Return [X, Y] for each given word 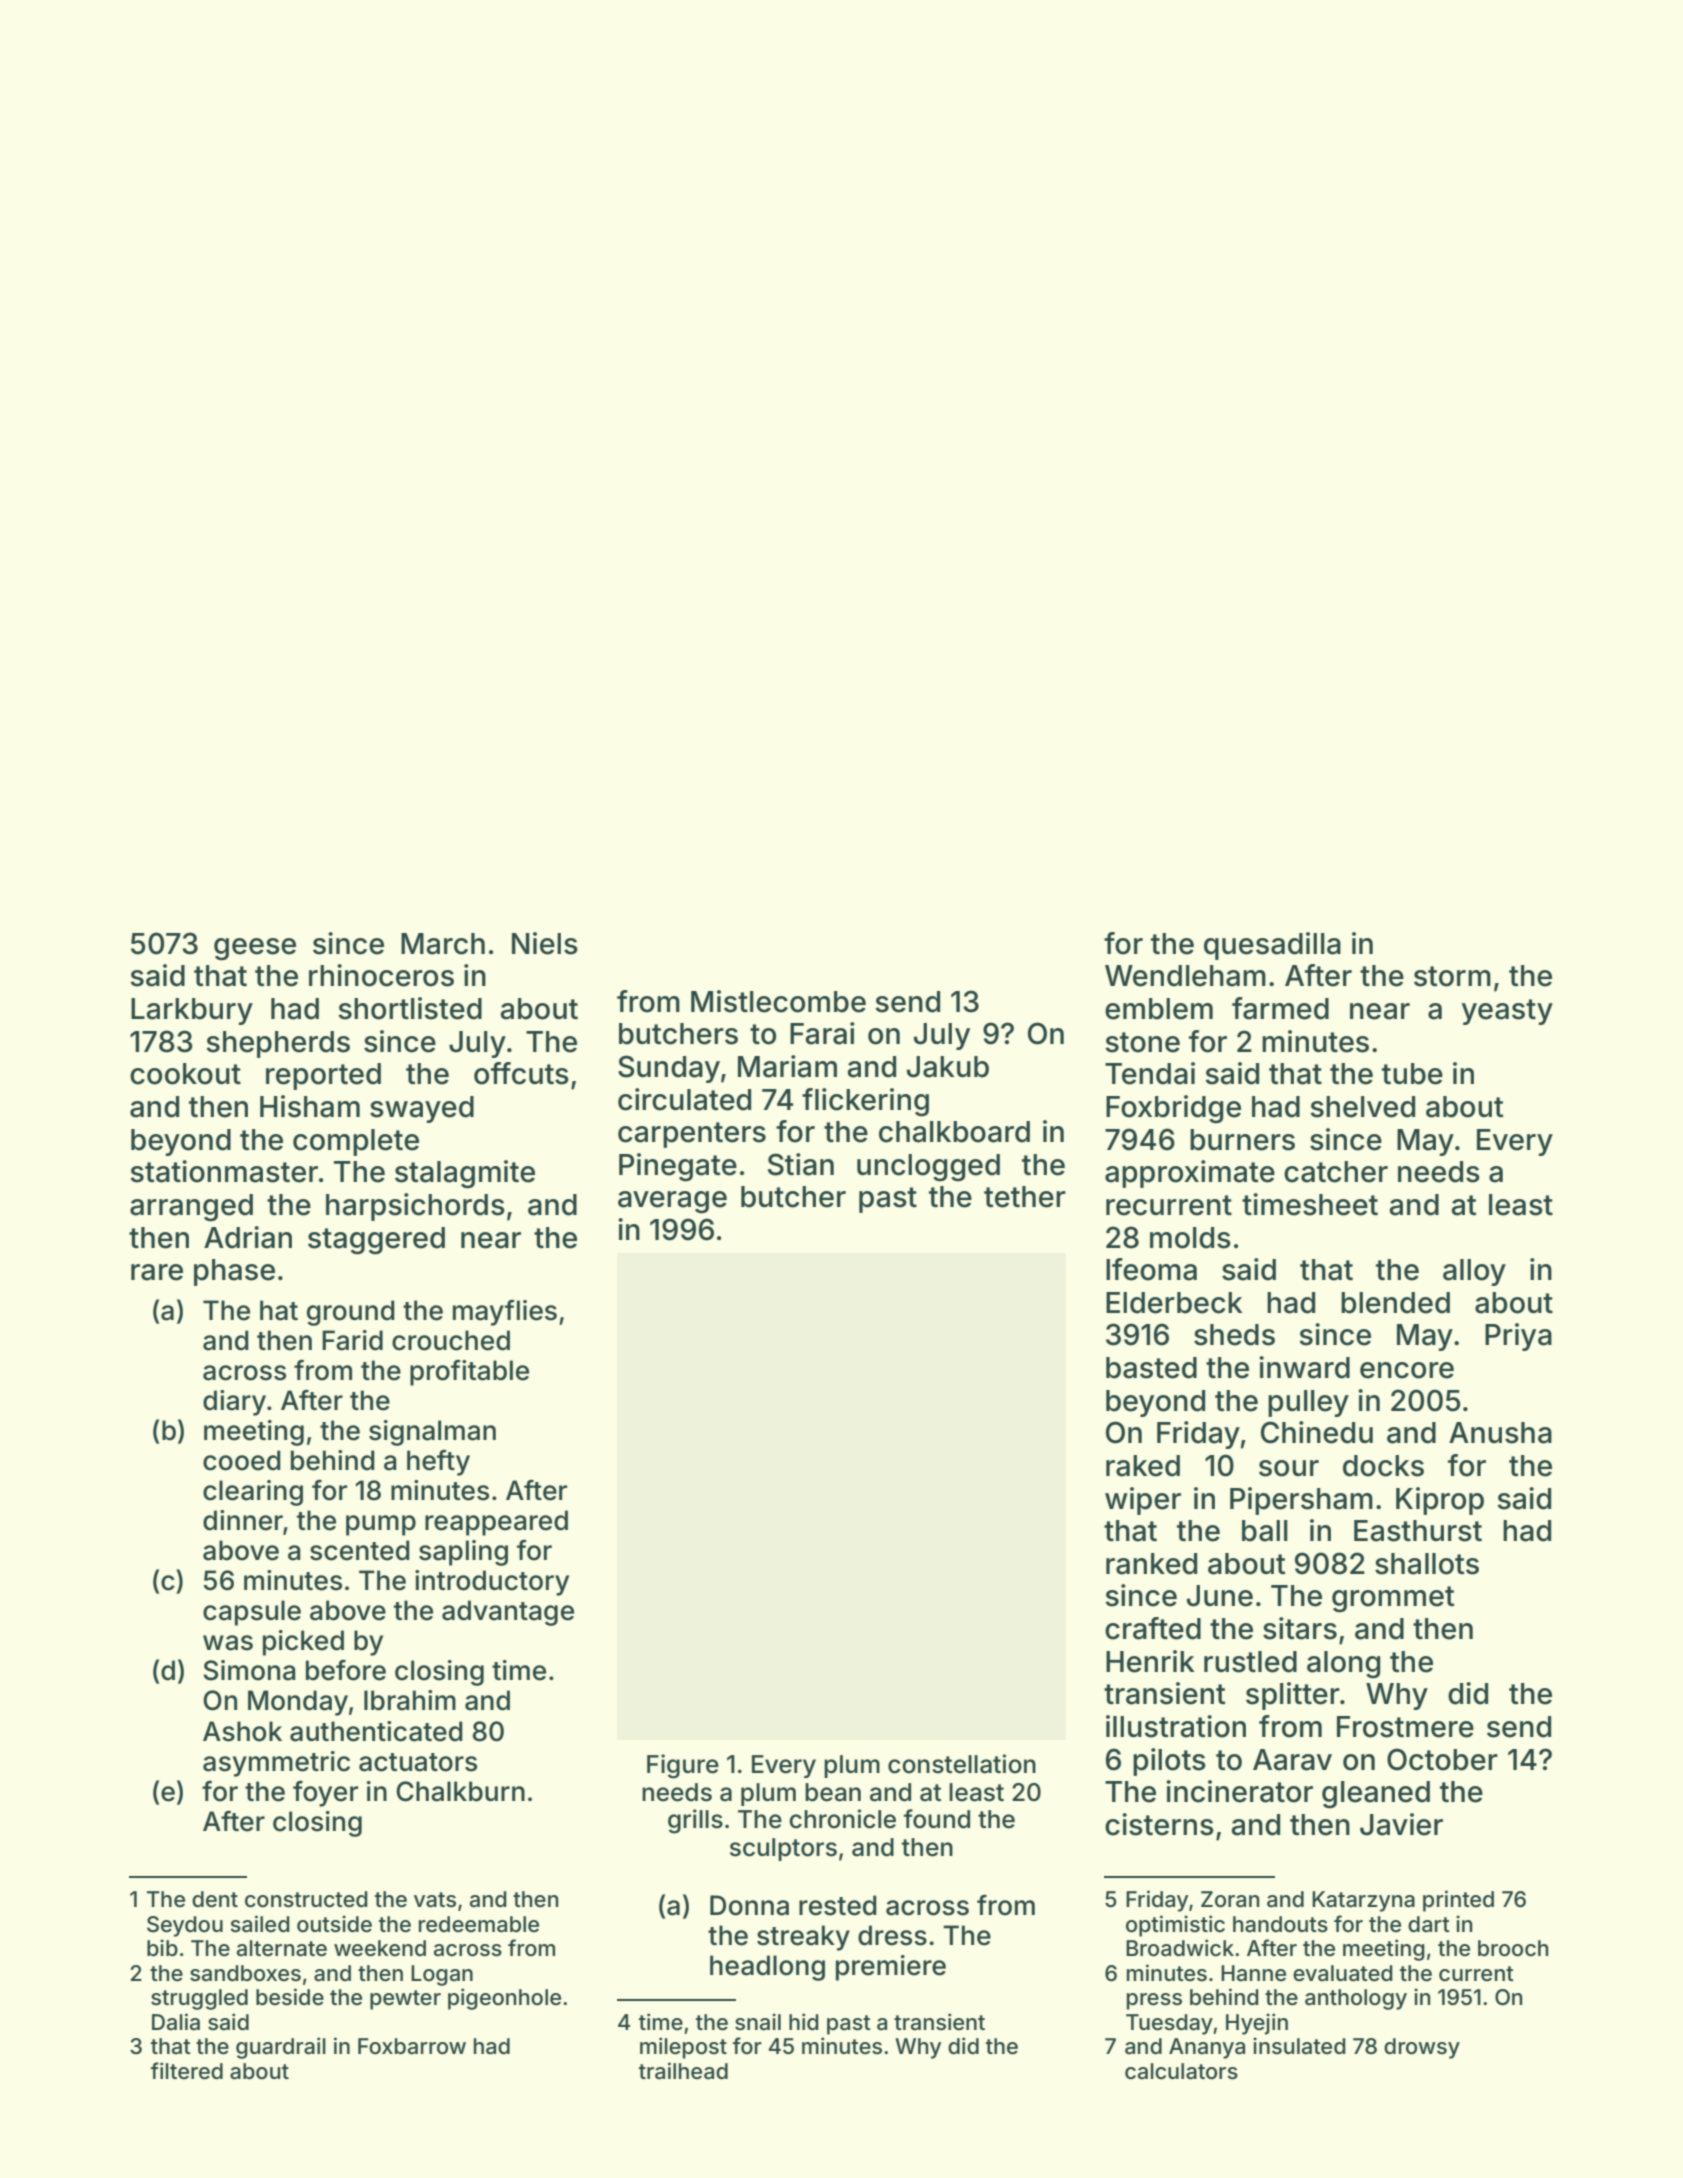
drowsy [1422, 2048]
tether [1025, 1197]
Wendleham [1185, 976]
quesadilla [1272, 946]
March [443, 944]
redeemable [479, 1924]
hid [804, 2021]
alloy [1474, 1272]
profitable [469, 1373]
